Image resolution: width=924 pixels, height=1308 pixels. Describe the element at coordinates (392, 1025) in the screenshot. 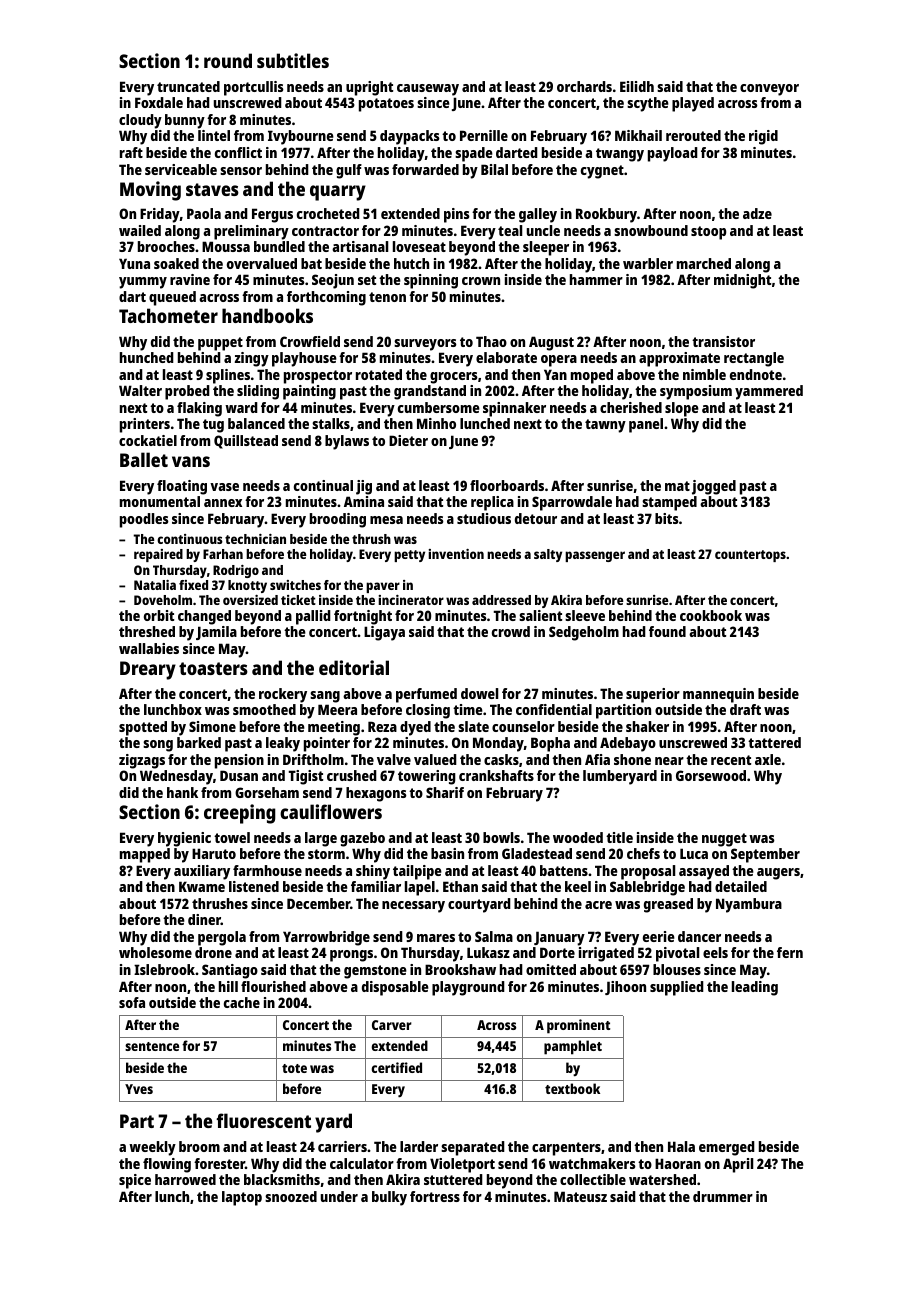

I see `Carver` at that location.
